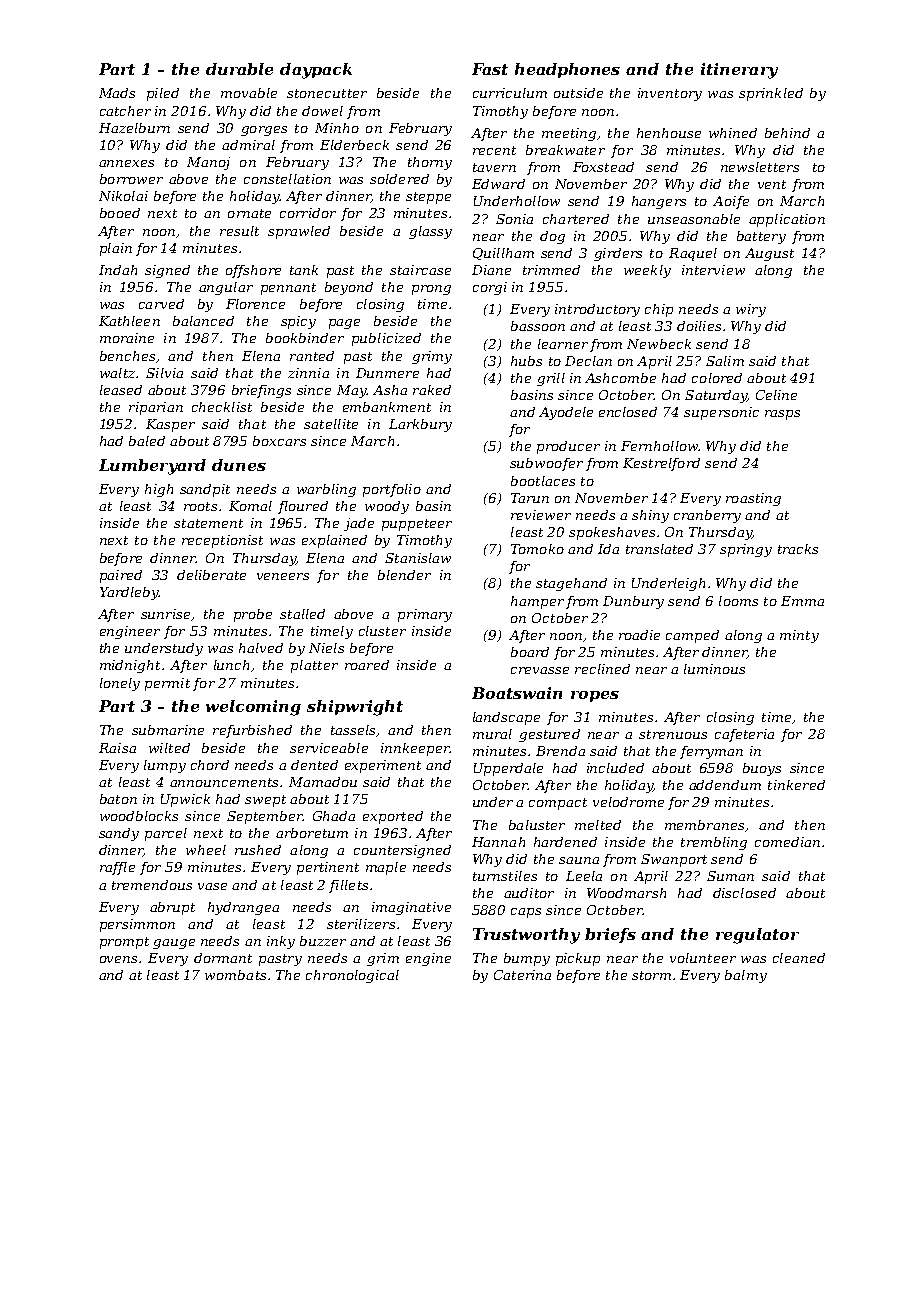  What do you see at coordinates (328, 868) in the image?
I see `pertinent` at bounding box center [328, 868].
